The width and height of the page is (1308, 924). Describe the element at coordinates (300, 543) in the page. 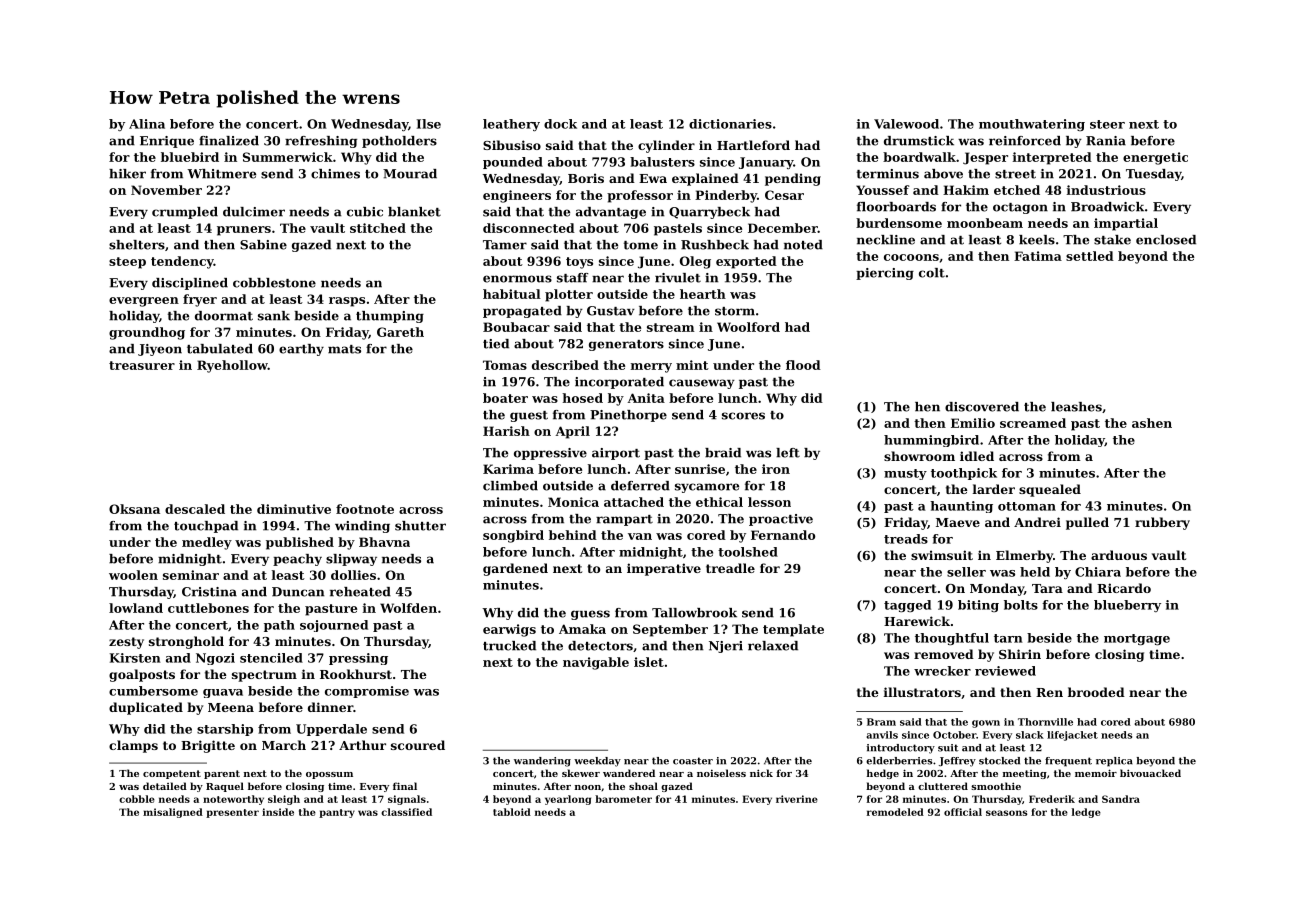

I see `published` at that location.
